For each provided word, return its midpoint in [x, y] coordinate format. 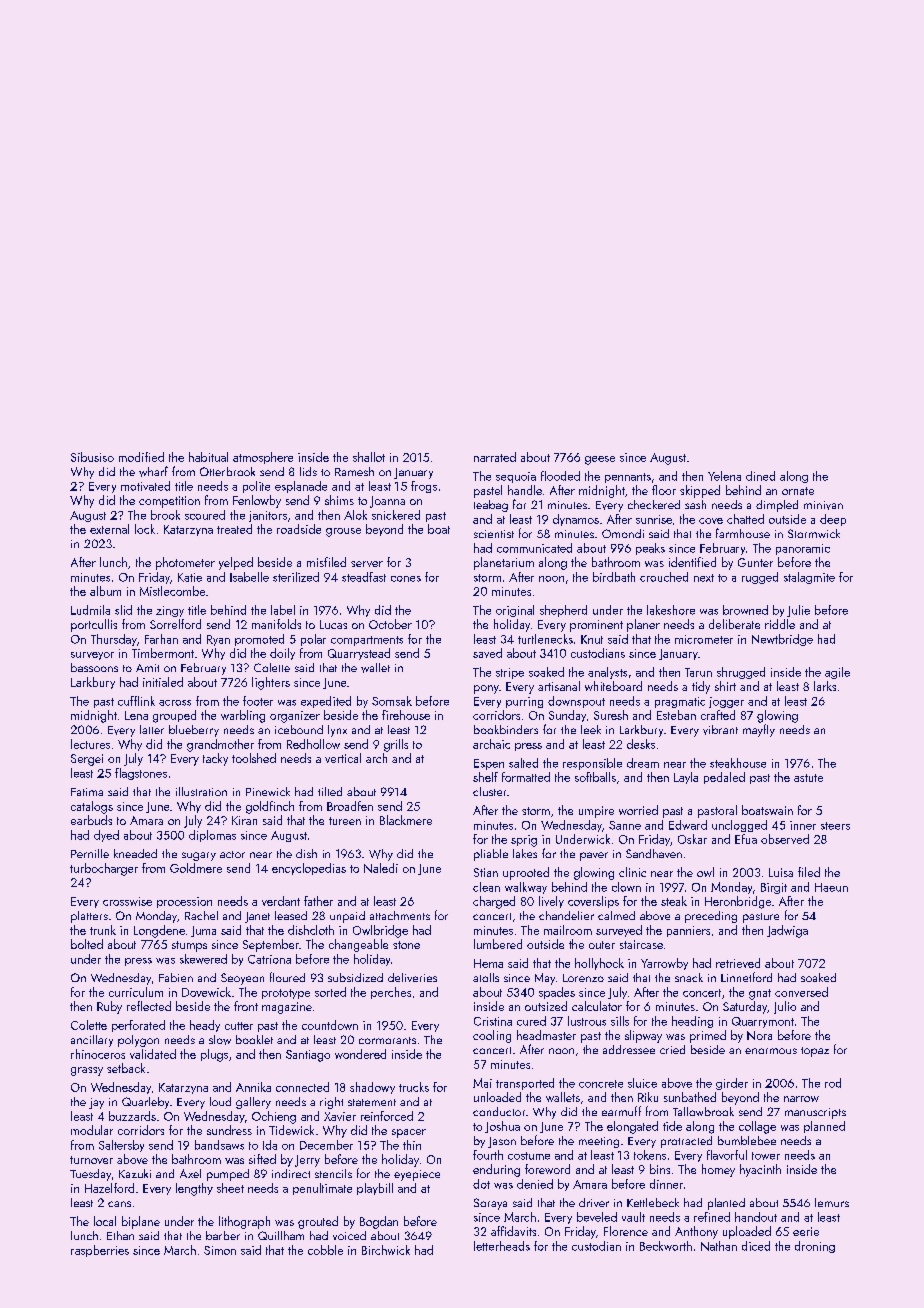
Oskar [692, 839]
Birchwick [386, 1250]
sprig [524, 841]
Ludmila [90, 610]
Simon [220, 1250]
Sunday [567, 716]
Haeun [831, 887]
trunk [103, 930]
